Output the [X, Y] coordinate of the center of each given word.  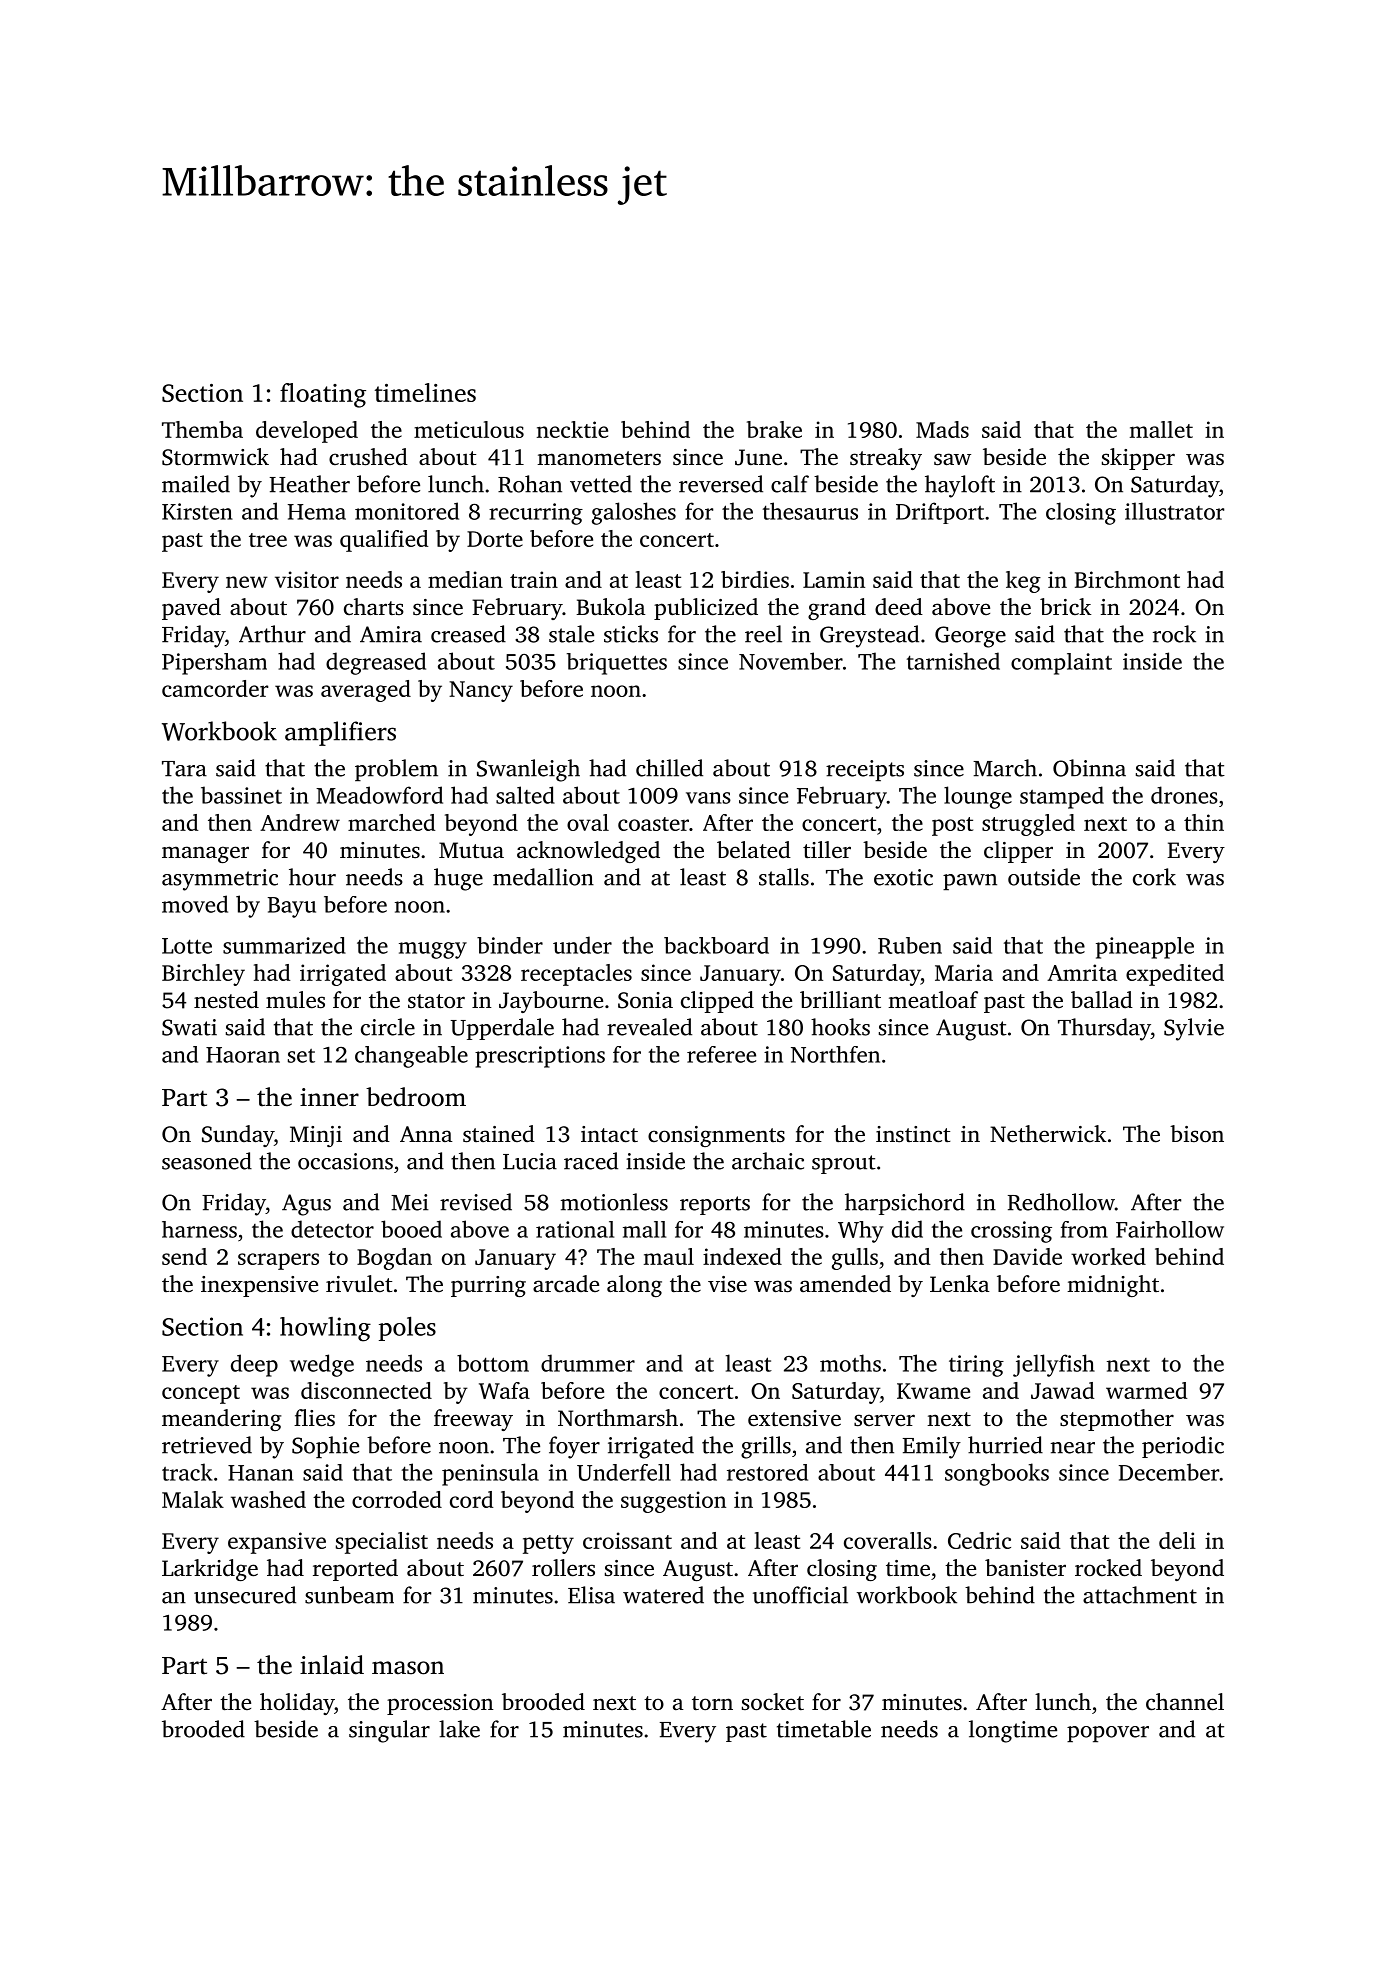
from [1084, 1229]
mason [408, 1668]
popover [1108, 1734]
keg [1023, 582]
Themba [202, 429]
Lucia [530, 1161]
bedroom [416, 1097]
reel [763, 634]
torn [712, 1703]
